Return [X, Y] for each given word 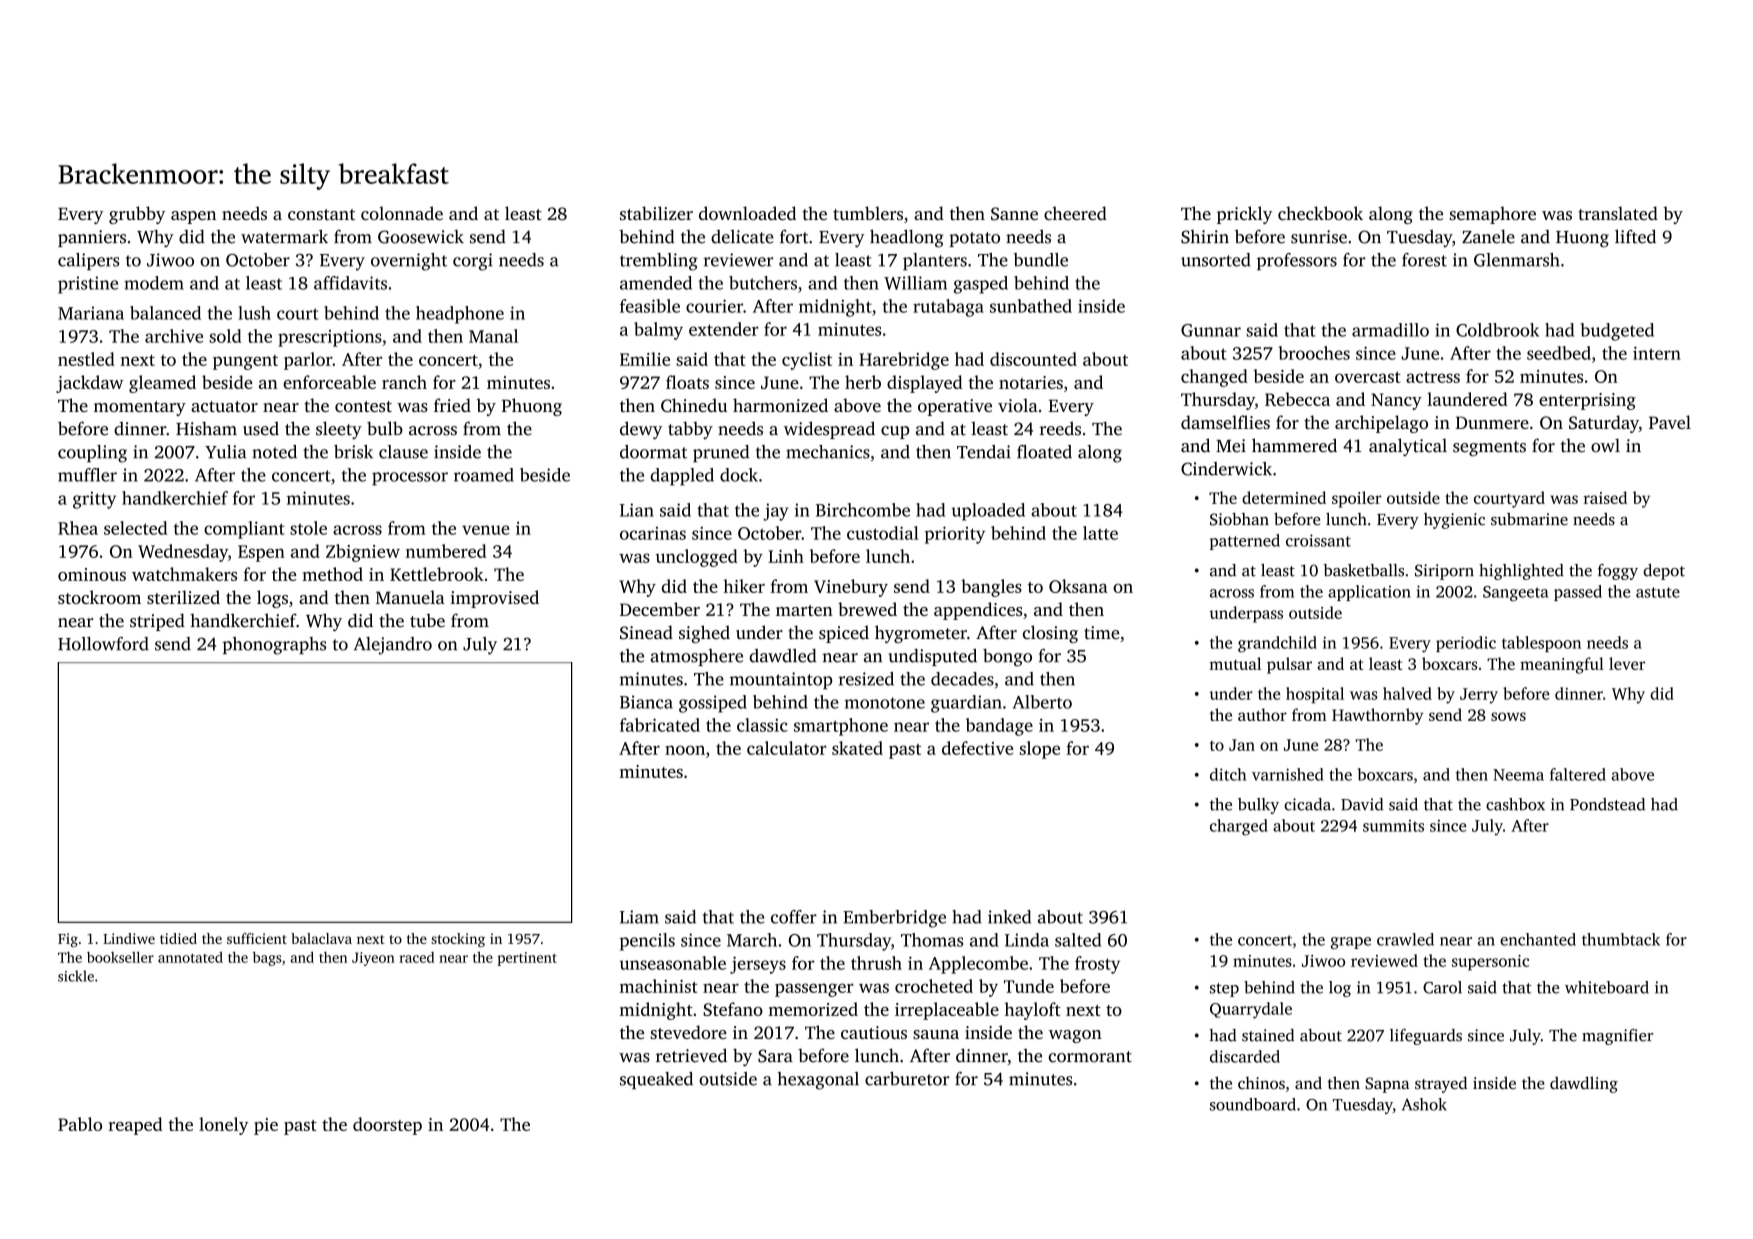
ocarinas [653, 533]
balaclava [321, 938]
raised [1605, 497]
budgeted [1617, 332]
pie [266, 1126]
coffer [794, 917]
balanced [165, 313]
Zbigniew [363, 553]
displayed [925, 384]
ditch [1228, 774]
